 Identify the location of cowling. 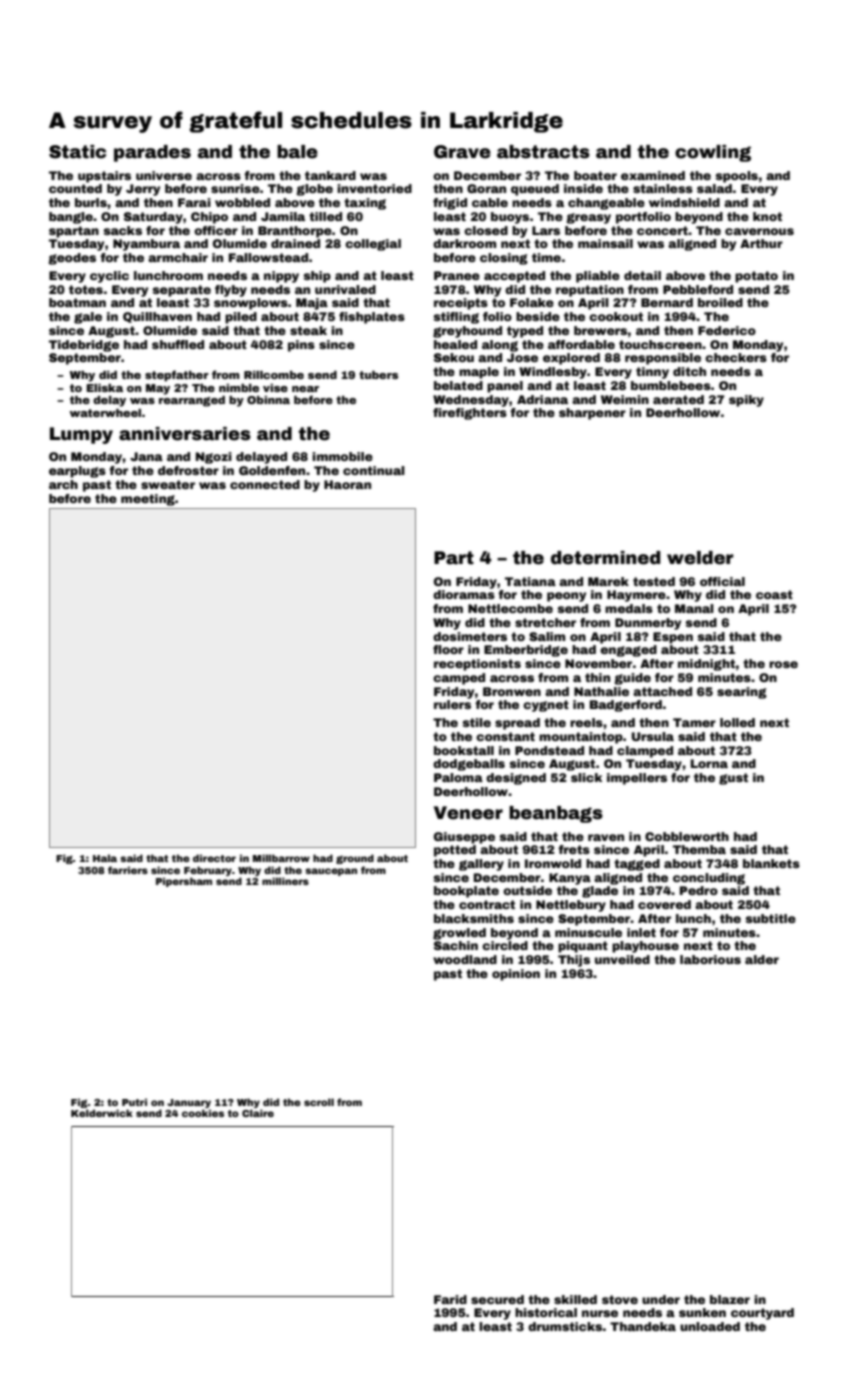
(713, 153).
